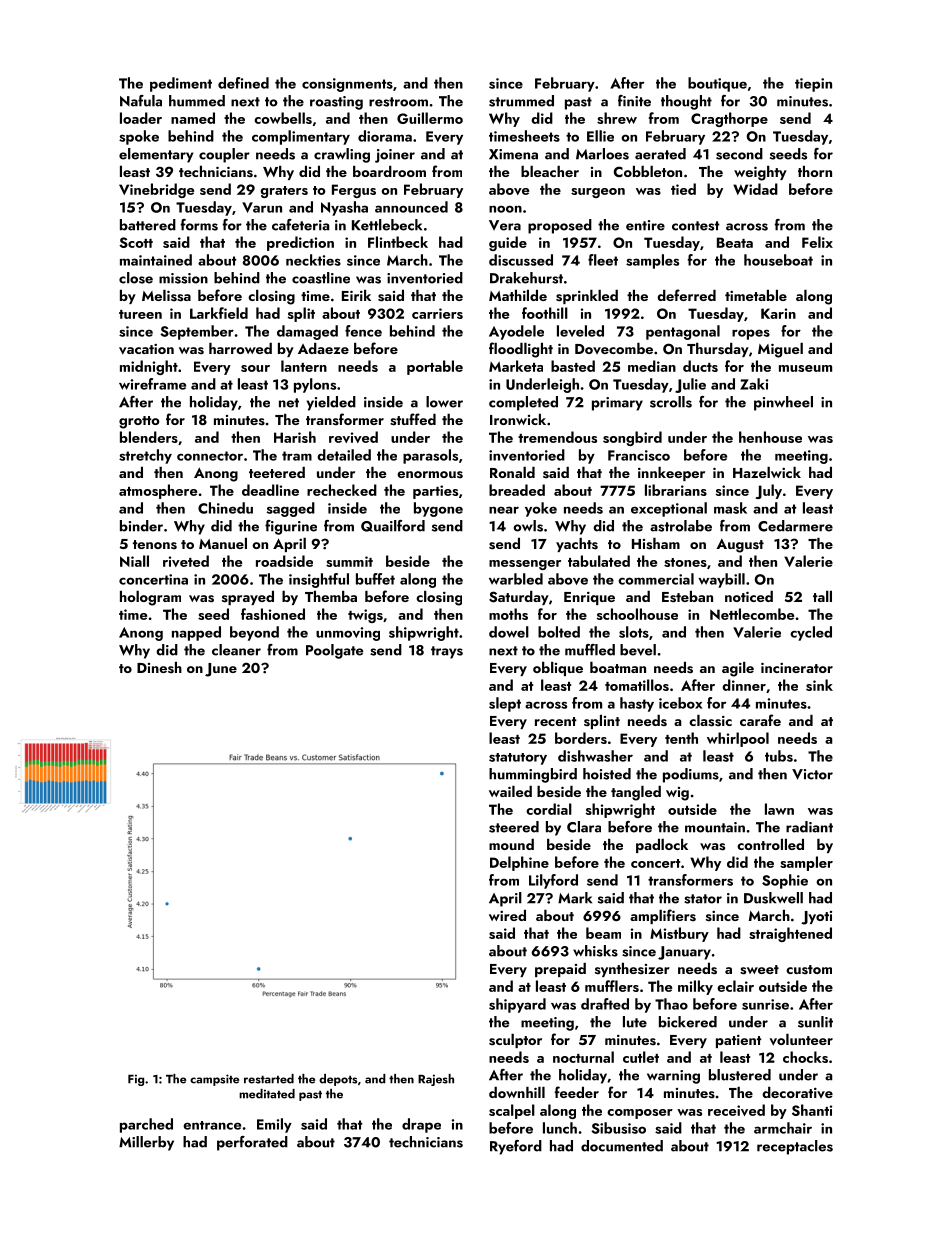 Image resolution: width=952 pixels, height=1233 pixels. Describe the element at coordinates (159, 668) in the screenshot. I see `Dinesh` at that location.
